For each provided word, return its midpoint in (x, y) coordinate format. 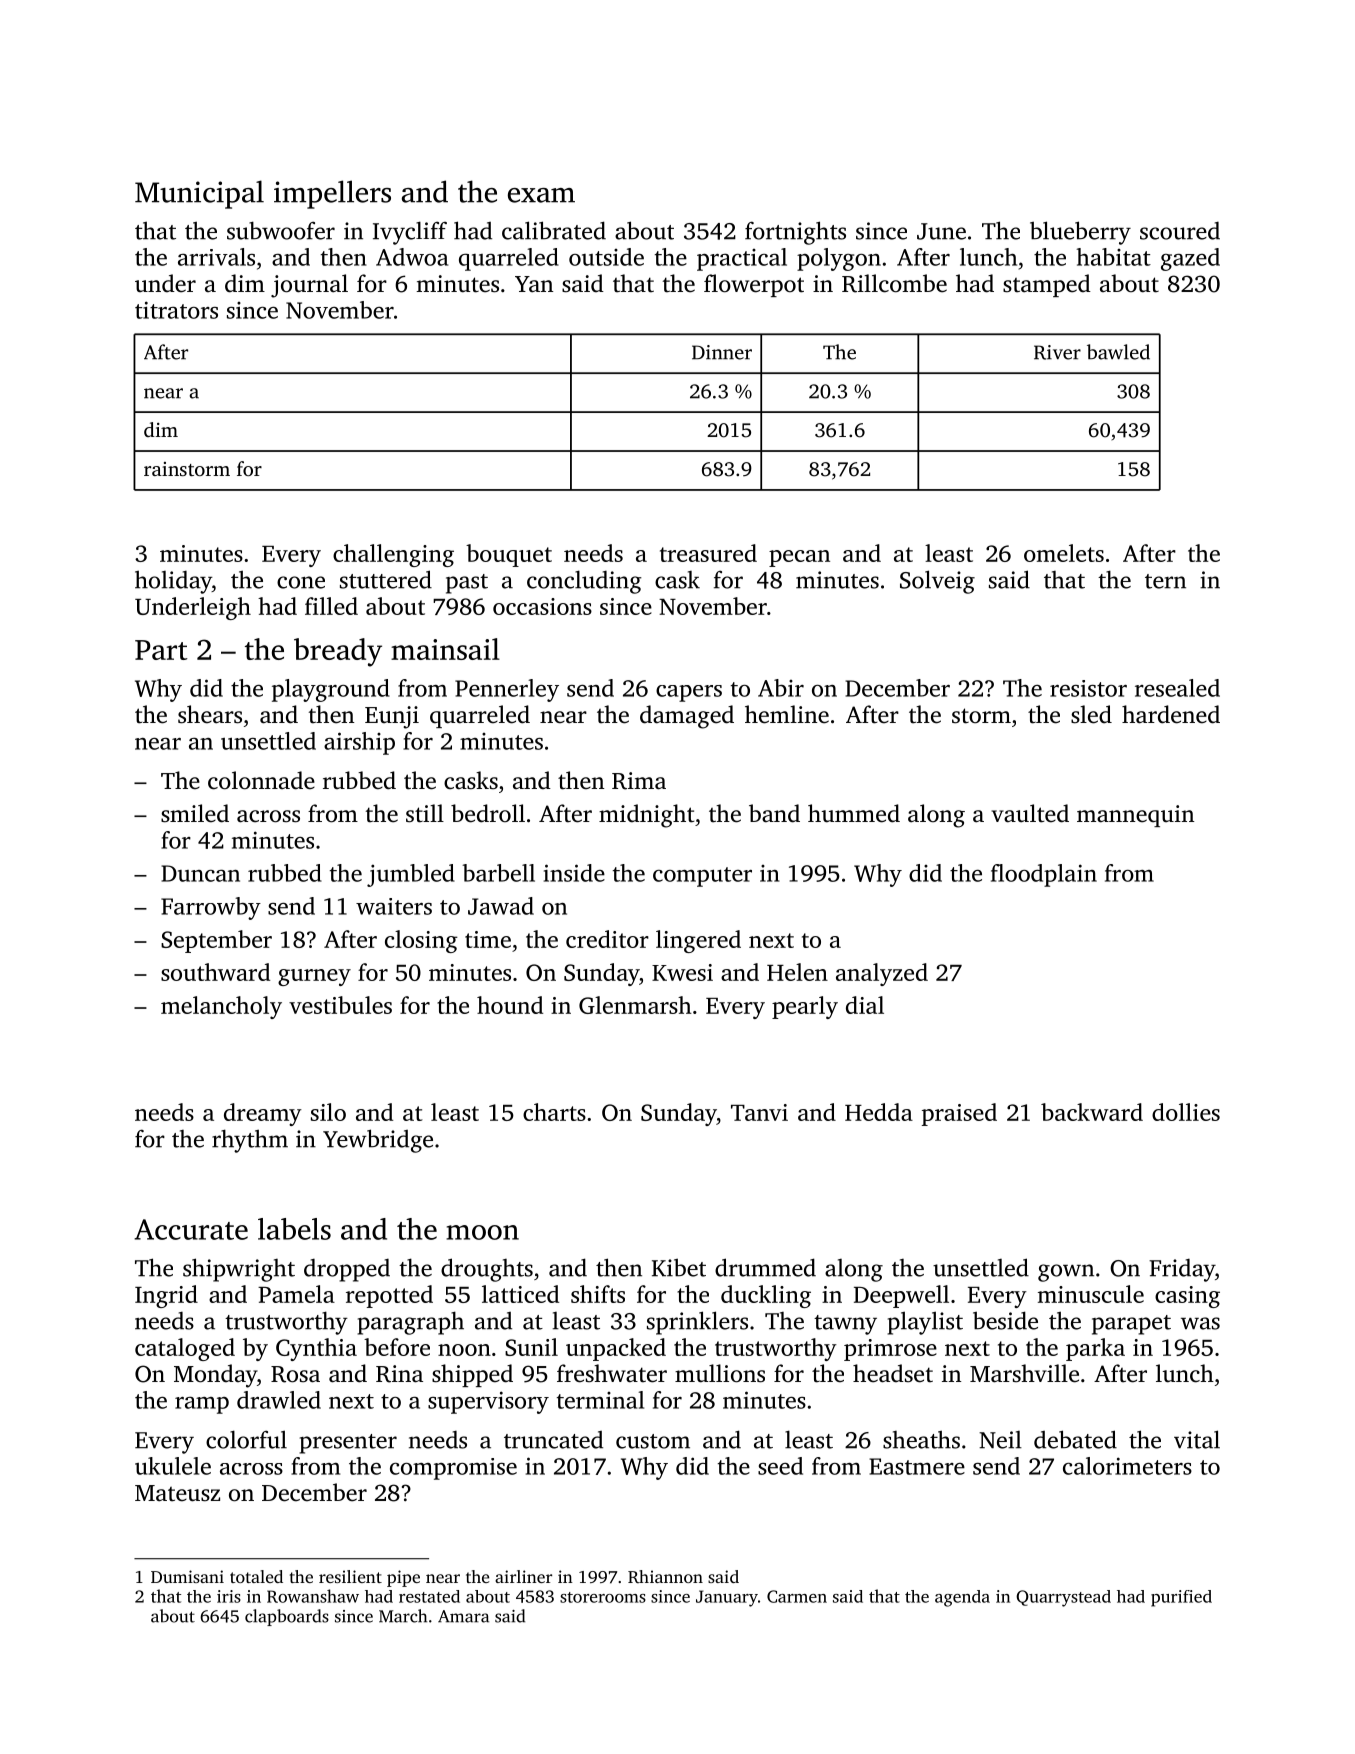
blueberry (1080, 233)
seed (780, 1466)
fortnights (795, 233)
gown (1066, 1273)
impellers (332, 194)
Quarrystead (1063, 1598)
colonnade (261, 780)
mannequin (1136, 816)
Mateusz (177, 1493)
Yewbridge (378, 1141)
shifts (598, 1294)
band (774, 813)
